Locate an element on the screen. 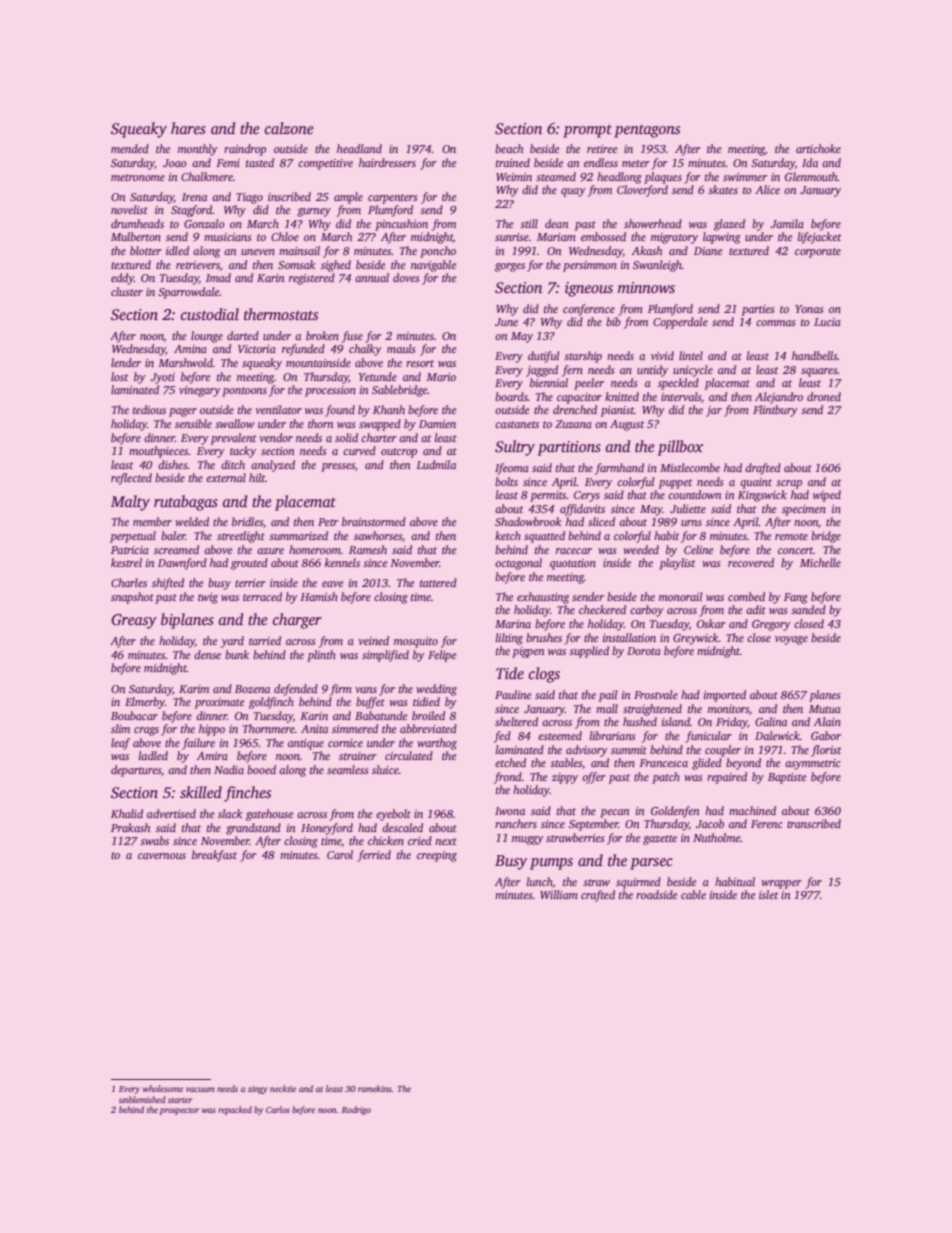  departures is located at coordinates (136, 771).
